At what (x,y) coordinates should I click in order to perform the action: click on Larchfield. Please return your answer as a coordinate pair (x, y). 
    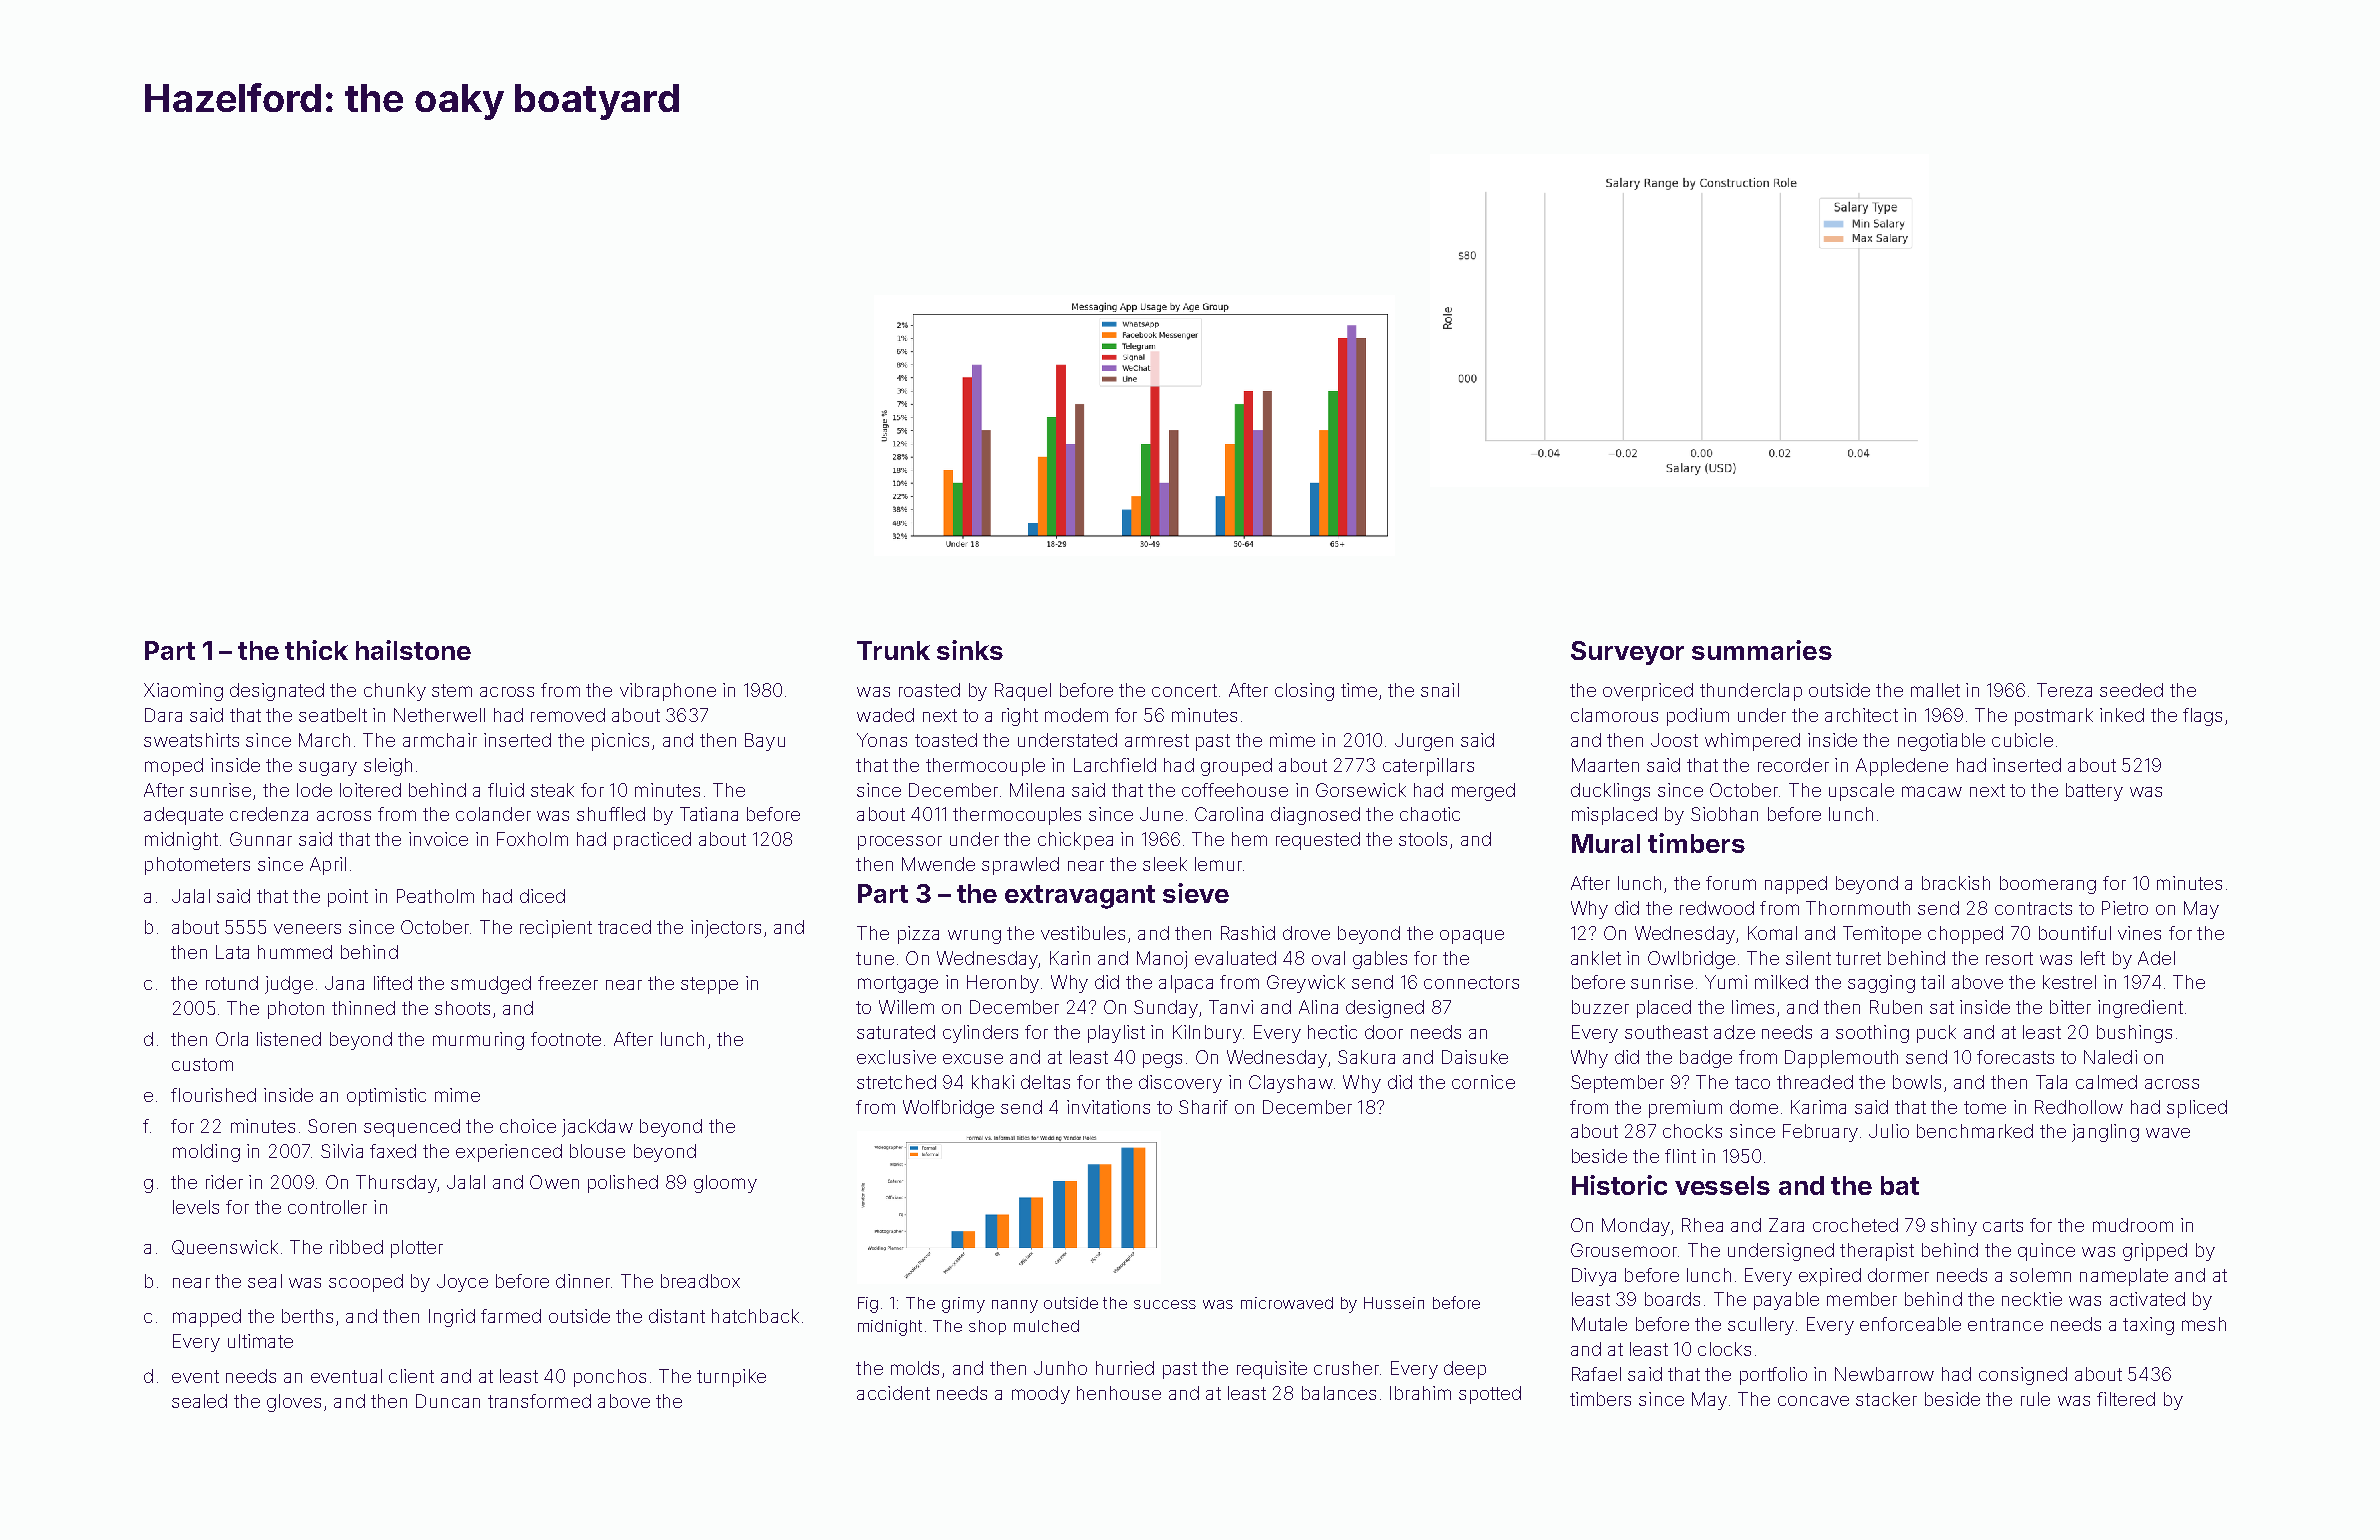
    Looking at the image, I should click on (1115, 765).
